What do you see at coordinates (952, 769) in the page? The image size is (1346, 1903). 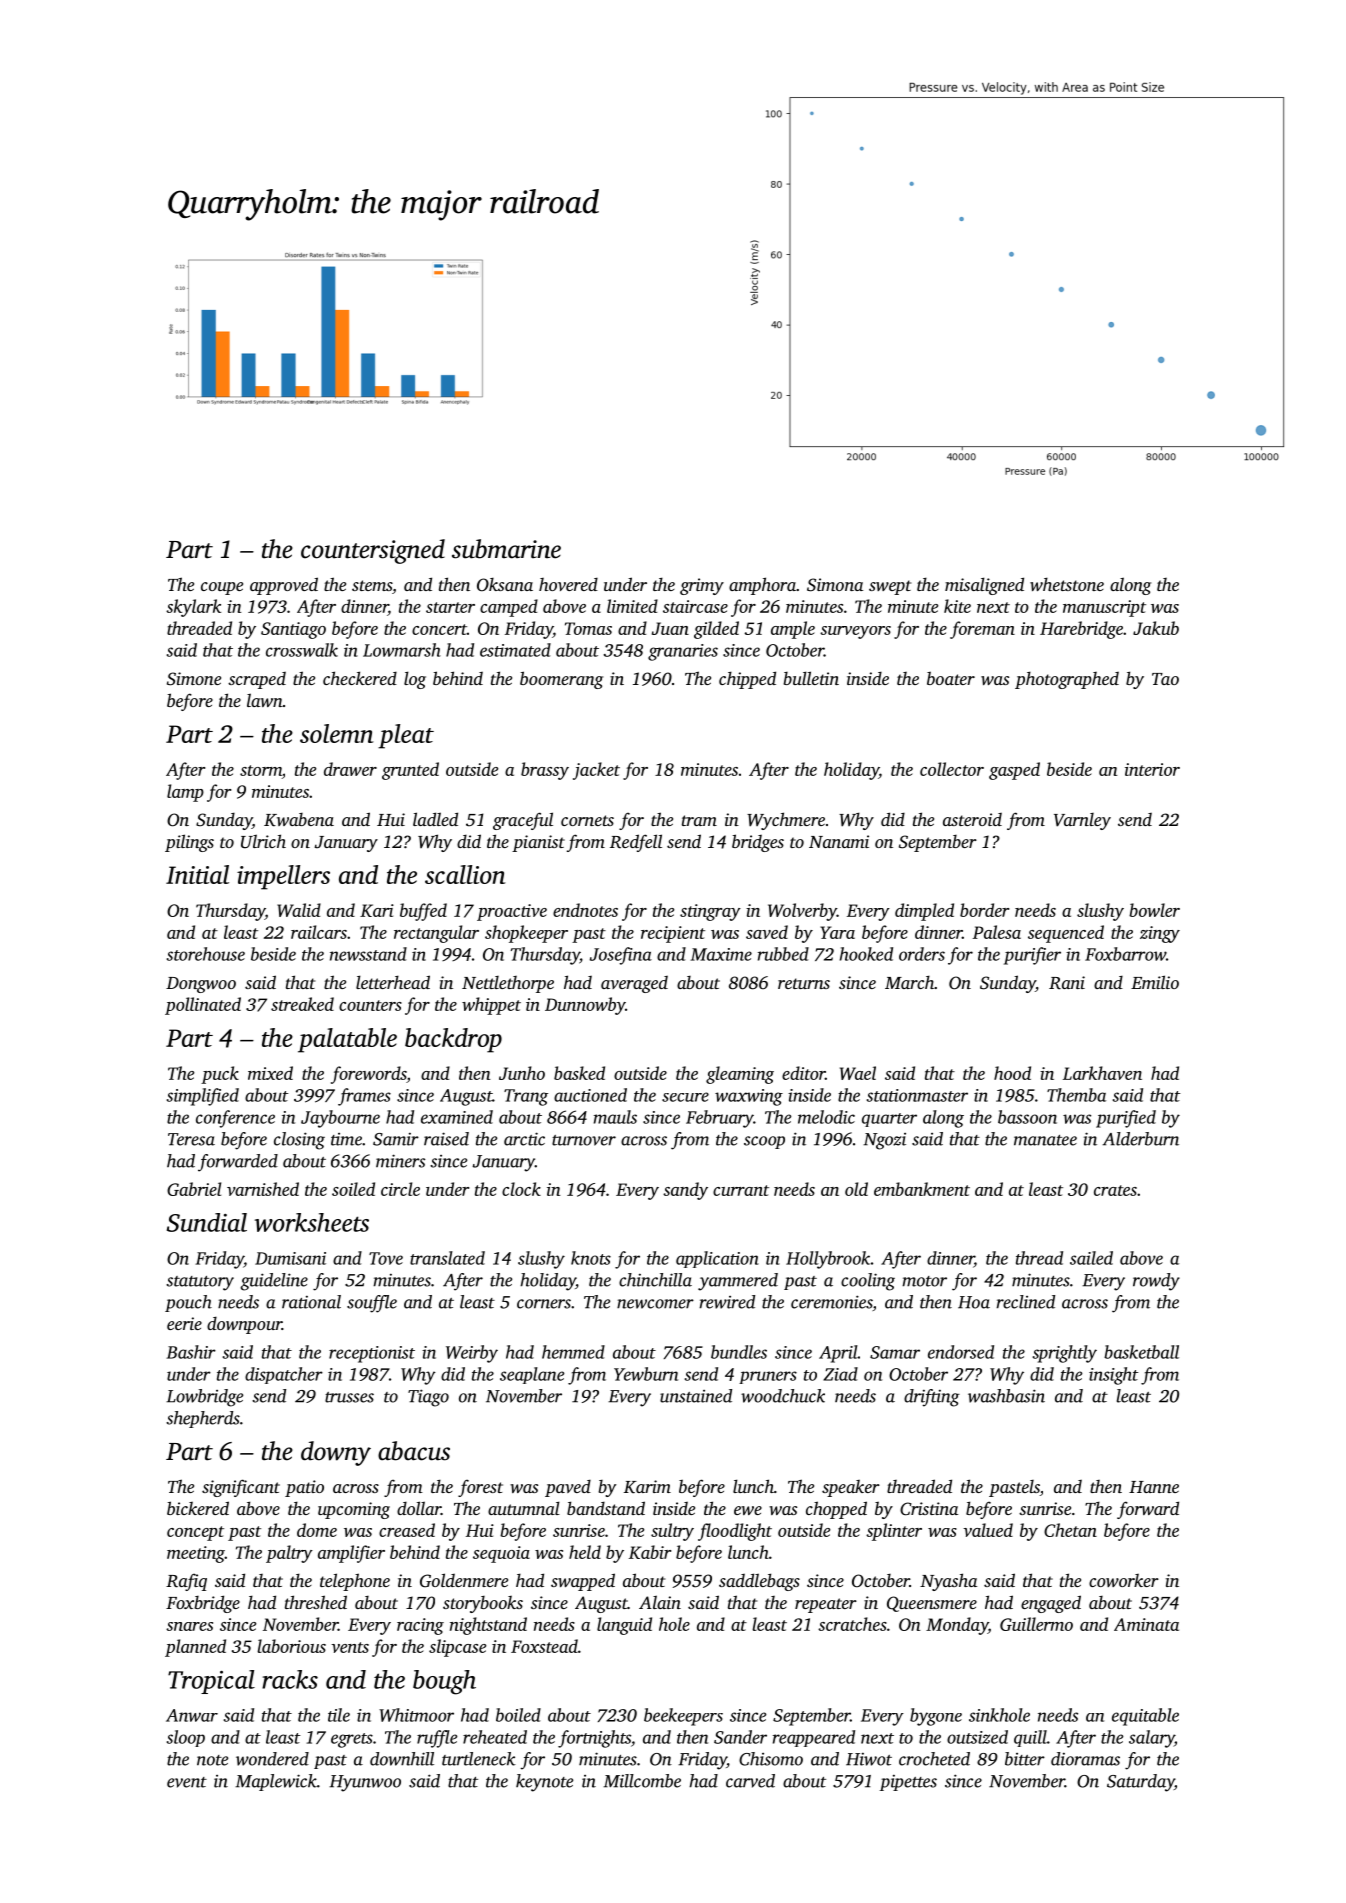 I see `collector` at bounding box center [952, 769].
